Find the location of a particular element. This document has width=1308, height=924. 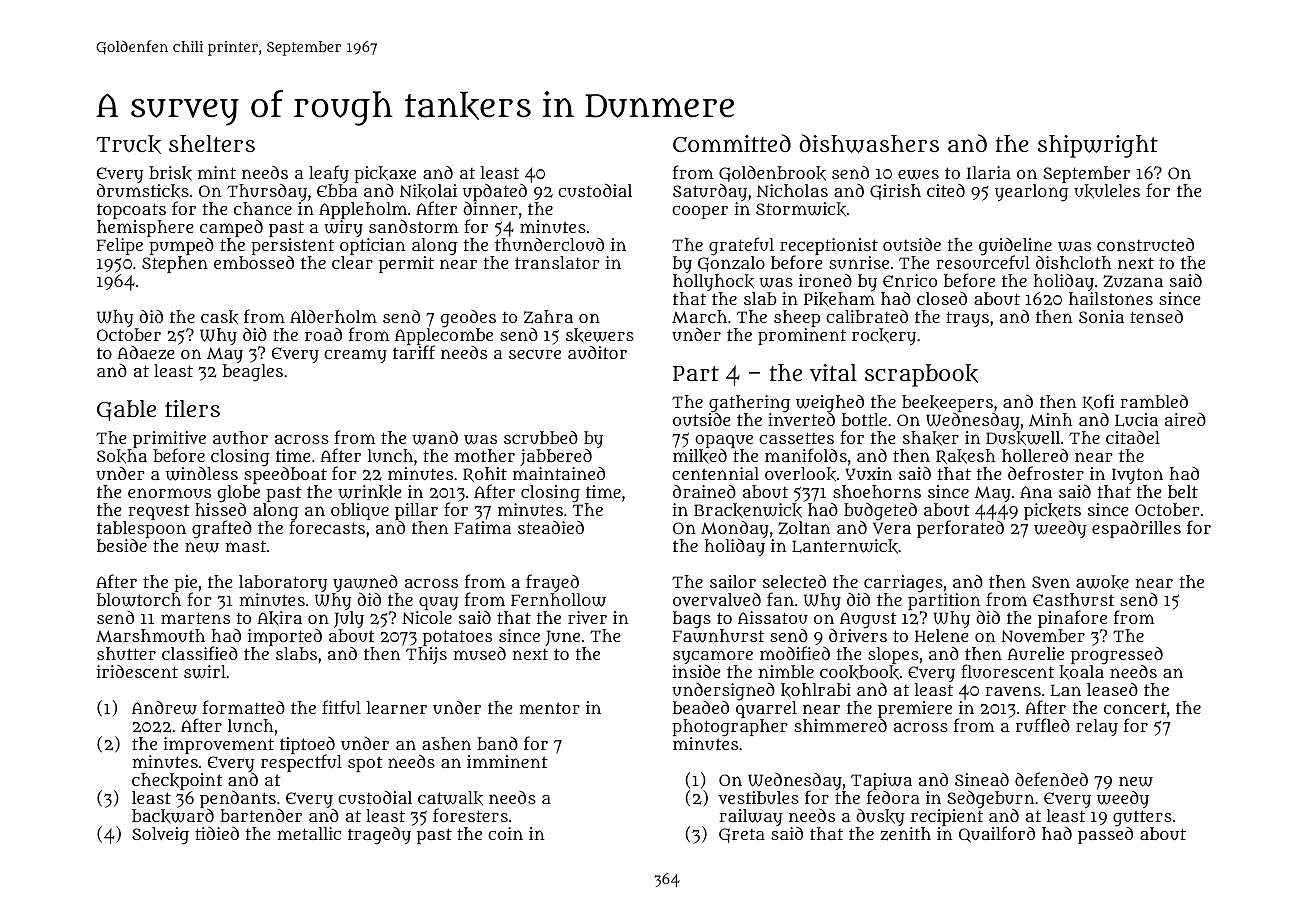

pendants is located at coordinates (238, 799).
